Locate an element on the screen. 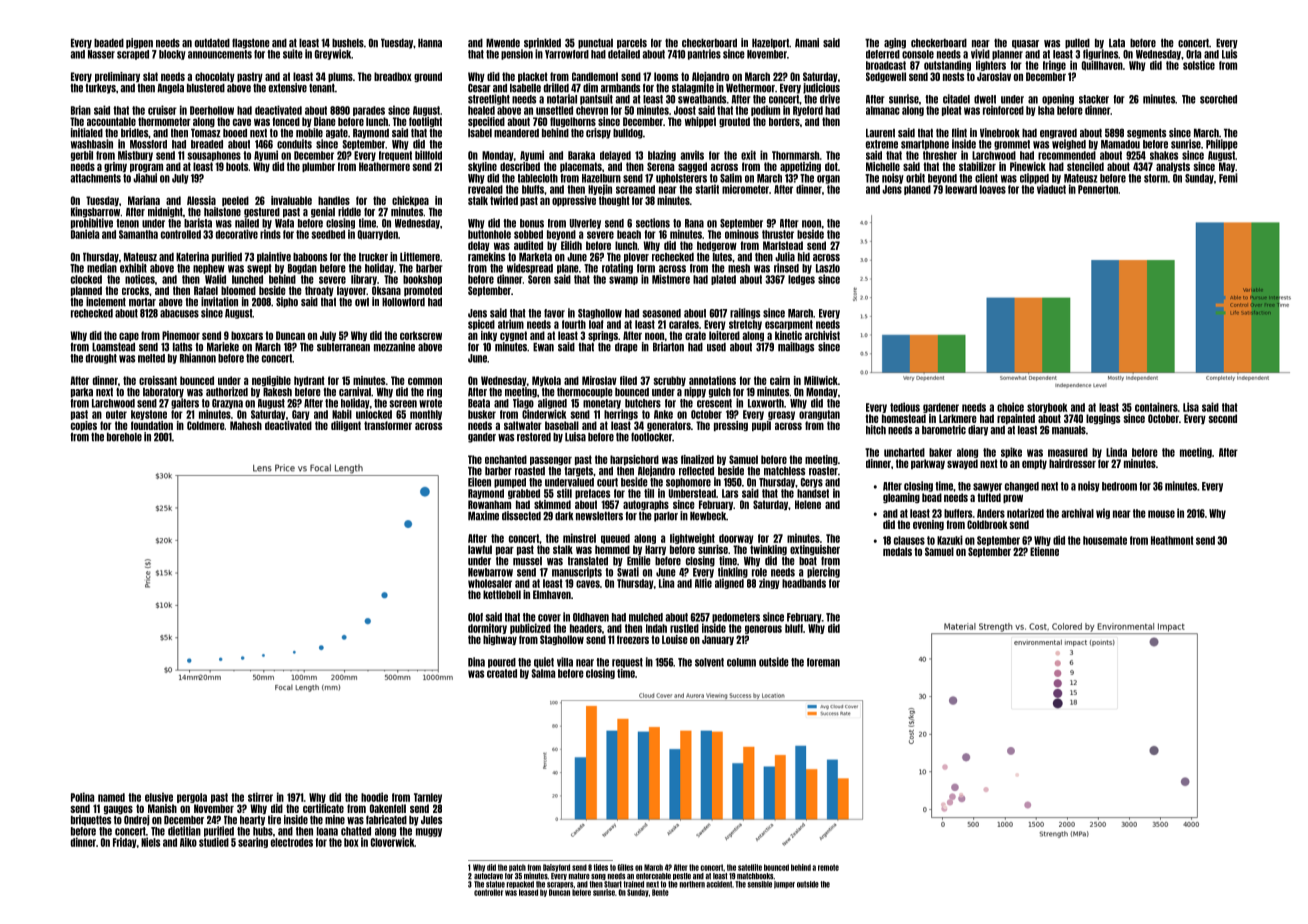 This screenshot has width=1308, height=924. remote is located at coordinates (828, 867).
